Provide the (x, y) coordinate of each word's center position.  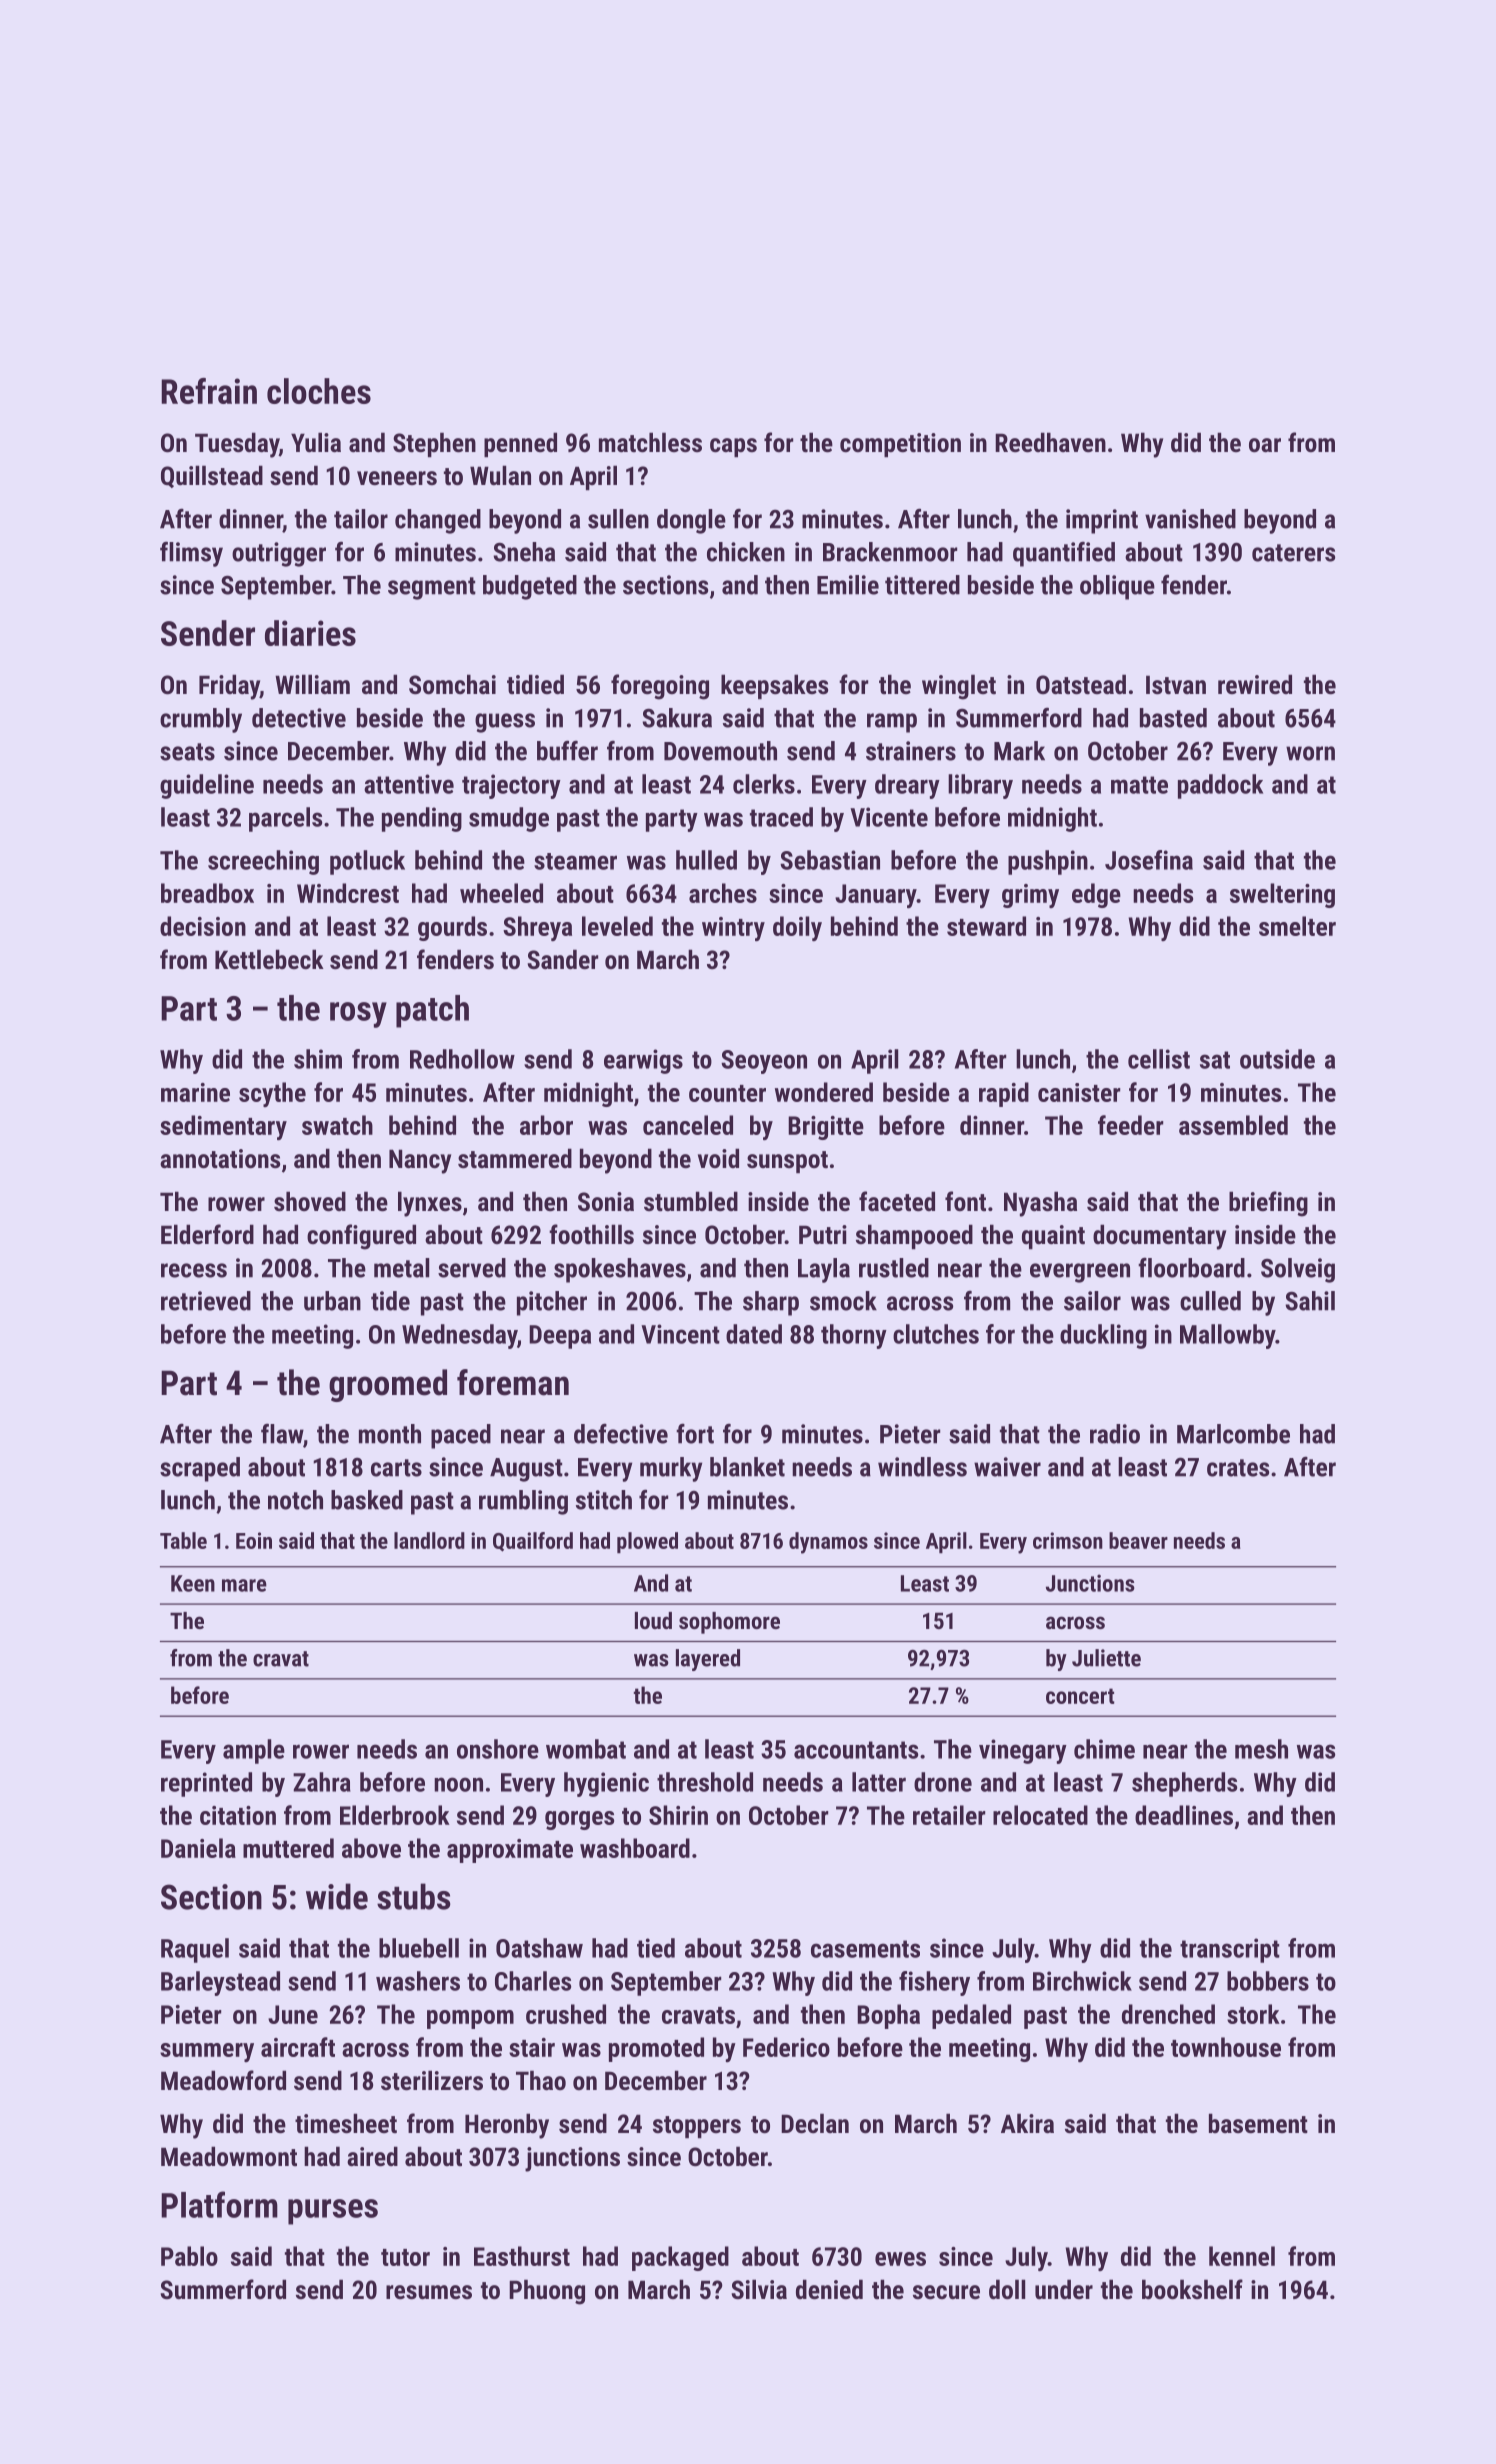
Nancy (420, 1162)
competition (900, 445)
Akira (1027, 2123)
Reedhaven (1050, 442)
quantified (1064, 554)
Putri (823, 1234)
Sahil (1310, 1301)
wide (337, 1896)
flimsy (191, 554)
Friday (229, 687)
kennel (1242, 2256)
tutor (405, 2257)
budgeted (530, 587)
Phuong (547, 2292)
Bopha (888, 2016)
